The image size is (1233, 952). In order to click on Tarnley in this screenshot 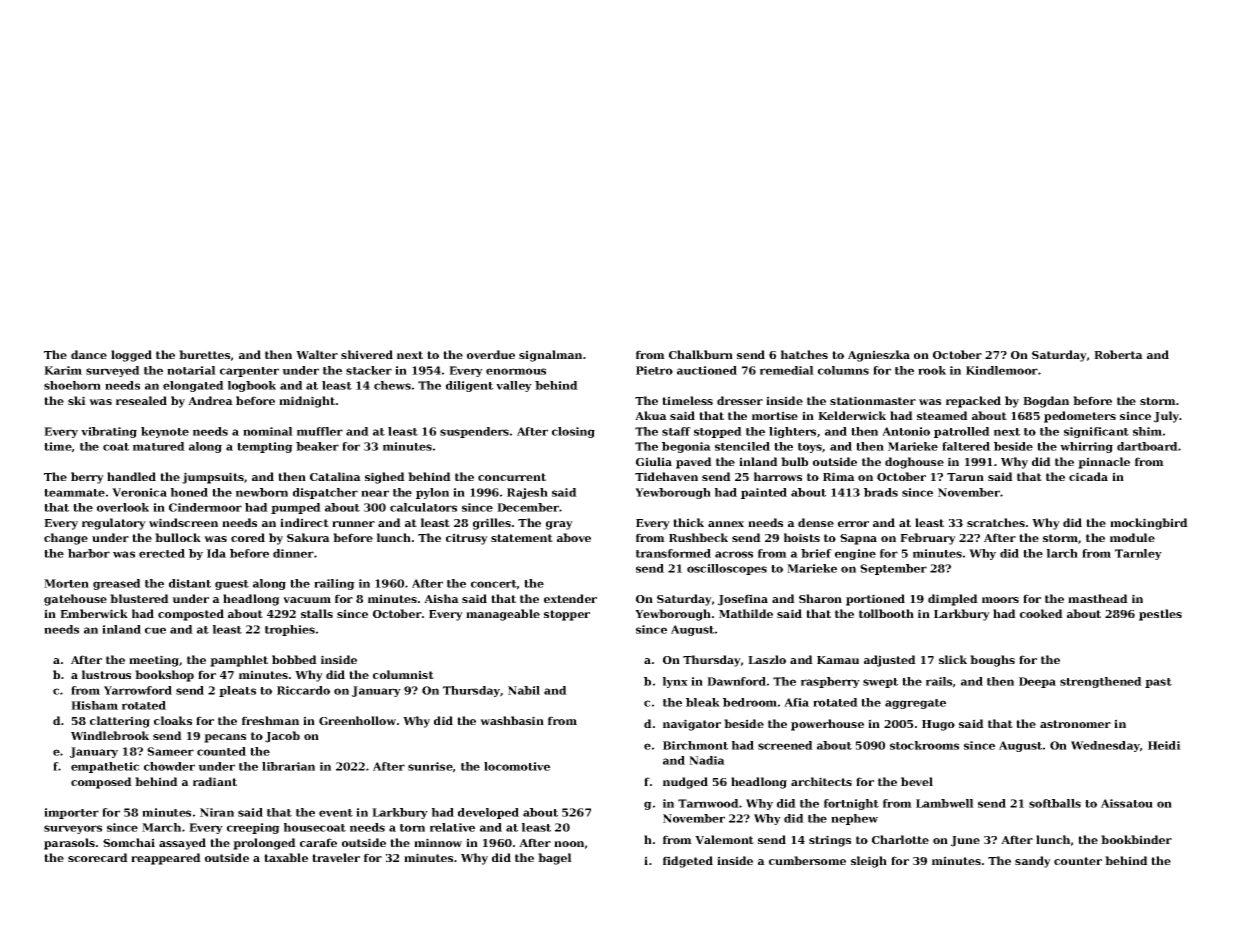, I will do `click(1138, 554)`.
